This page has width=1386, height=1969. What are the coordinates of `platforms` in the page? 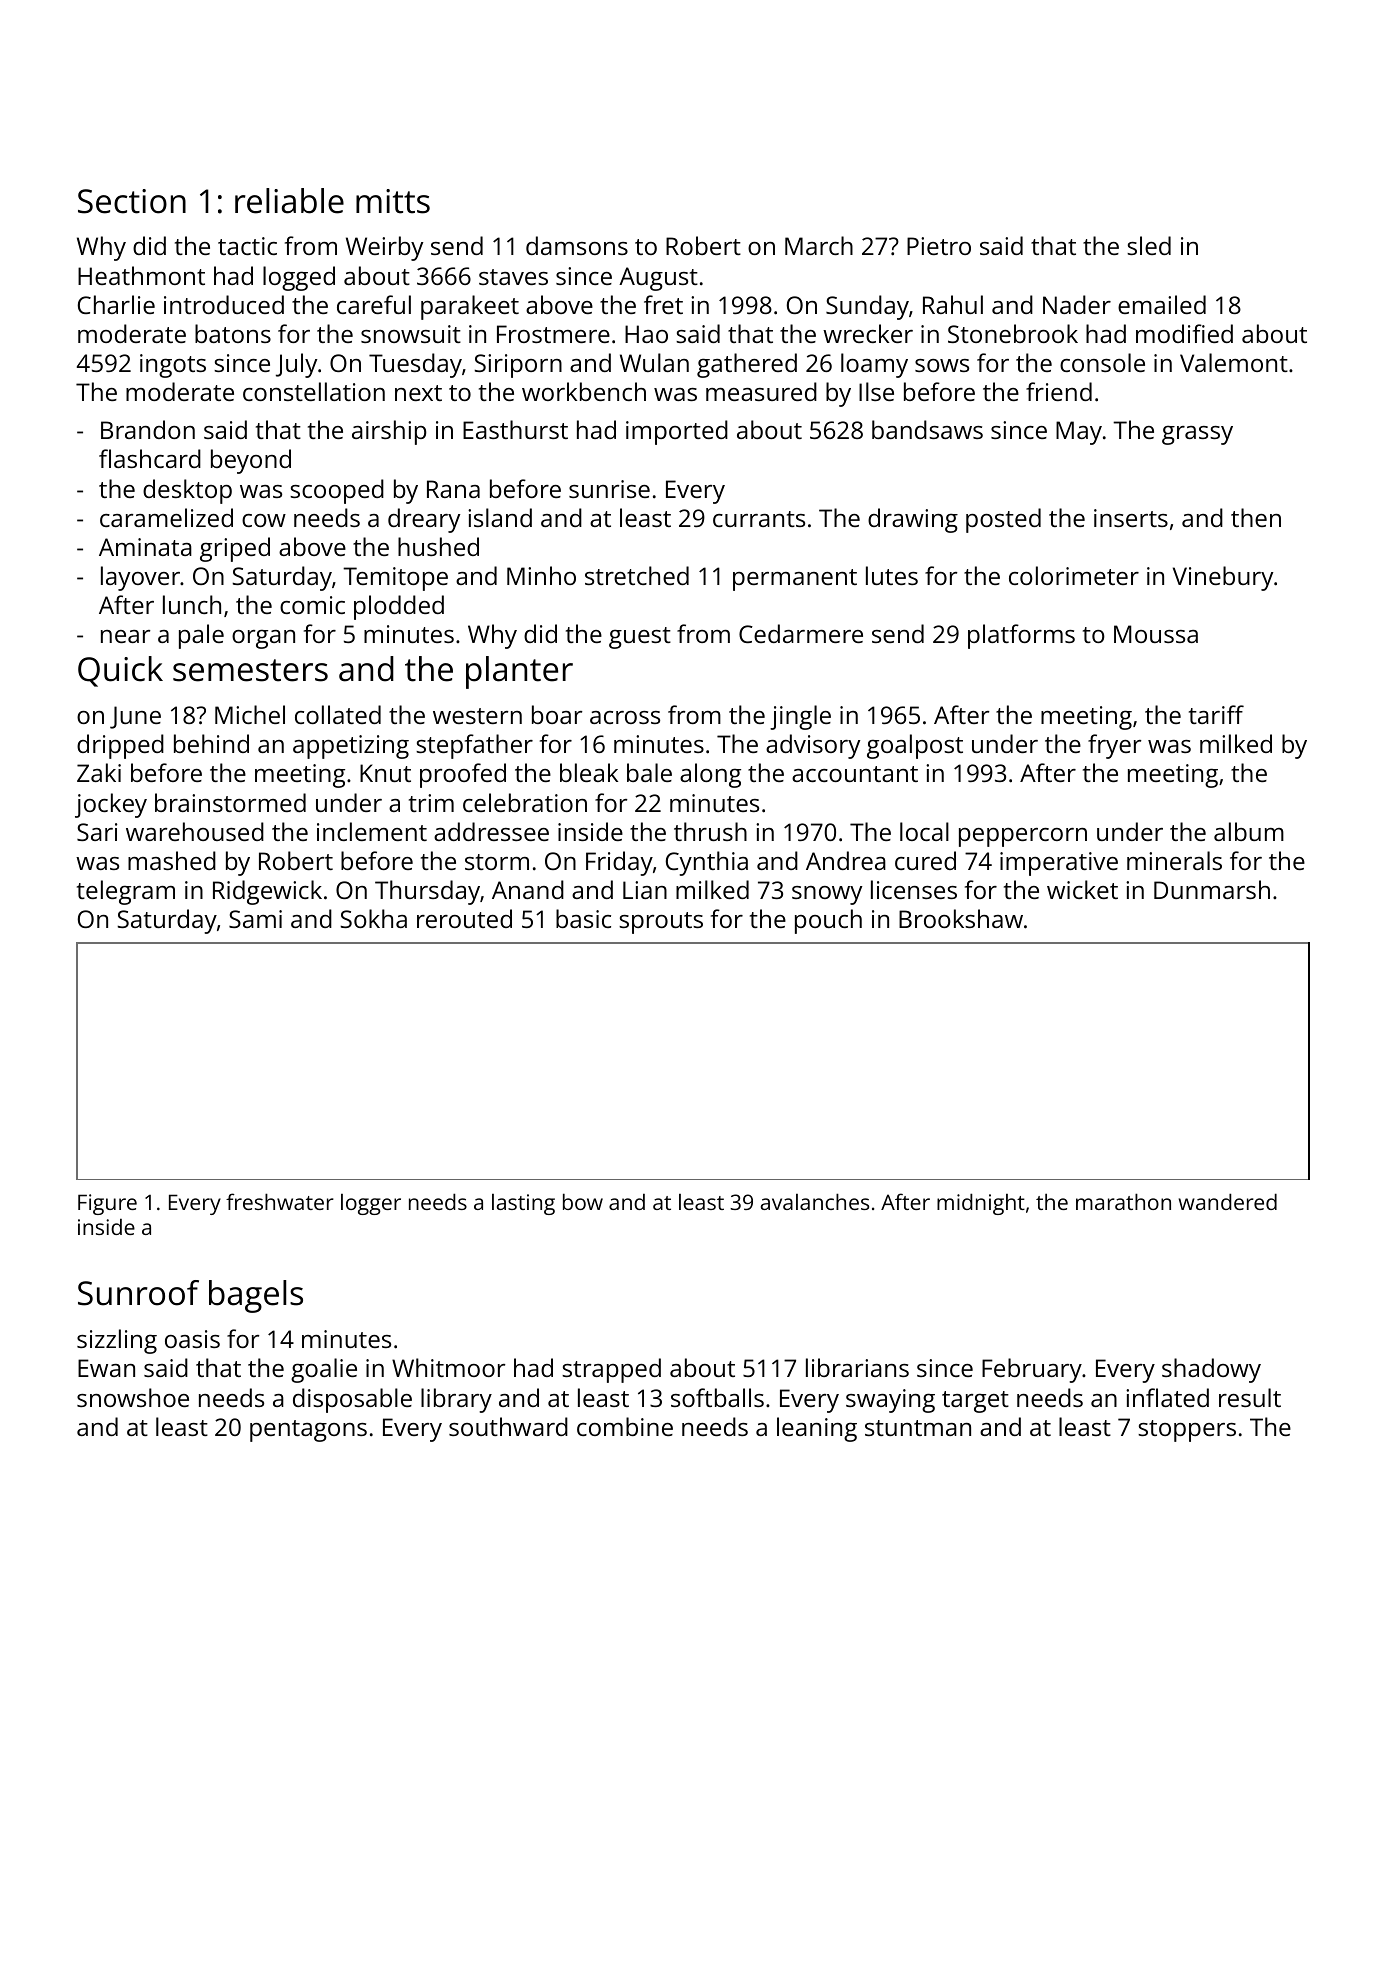 It's located at (1021, 636).
